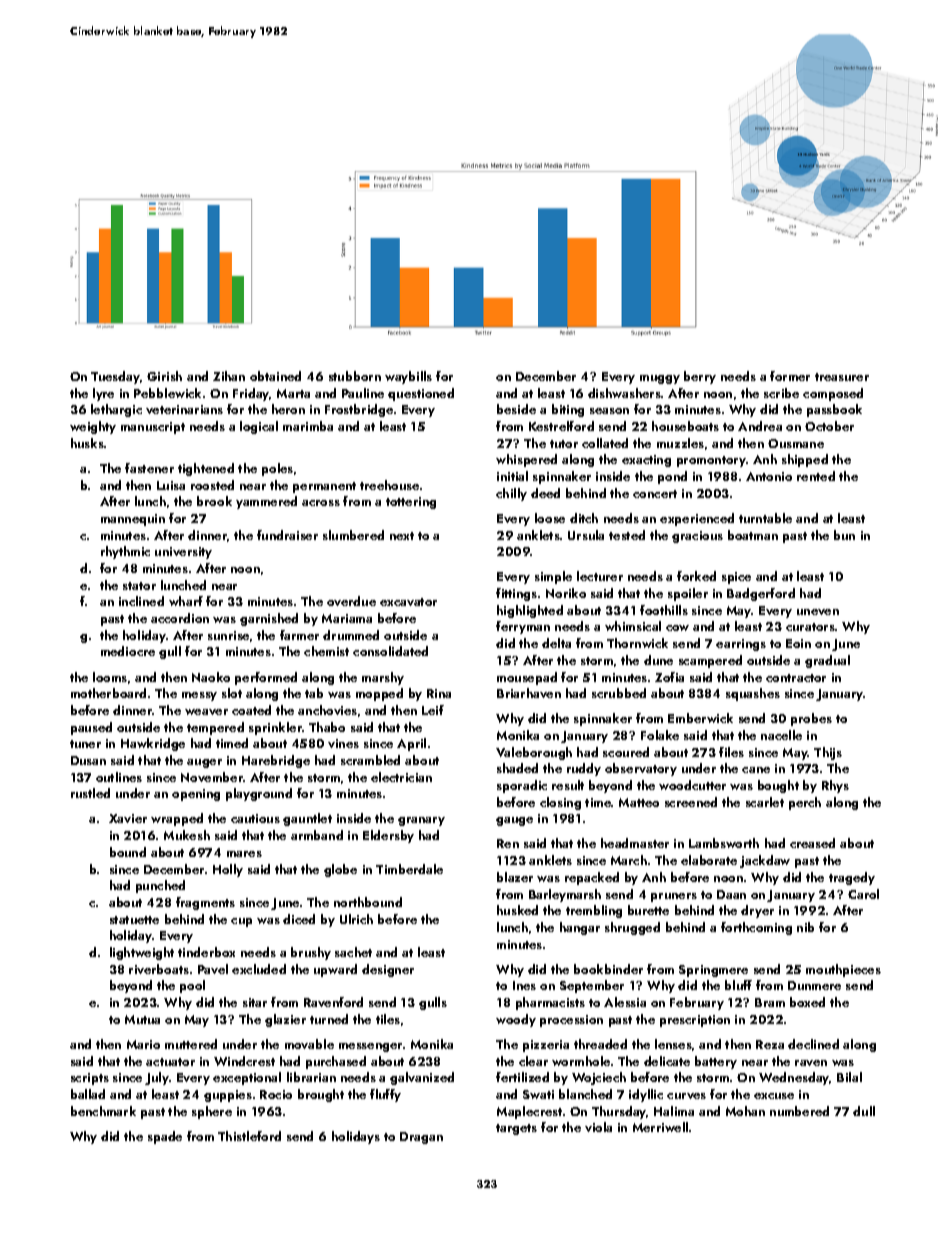  What do you see at coordinates (180, 618) in the document?
I see `accordion` at bounding box center [180, 618].
